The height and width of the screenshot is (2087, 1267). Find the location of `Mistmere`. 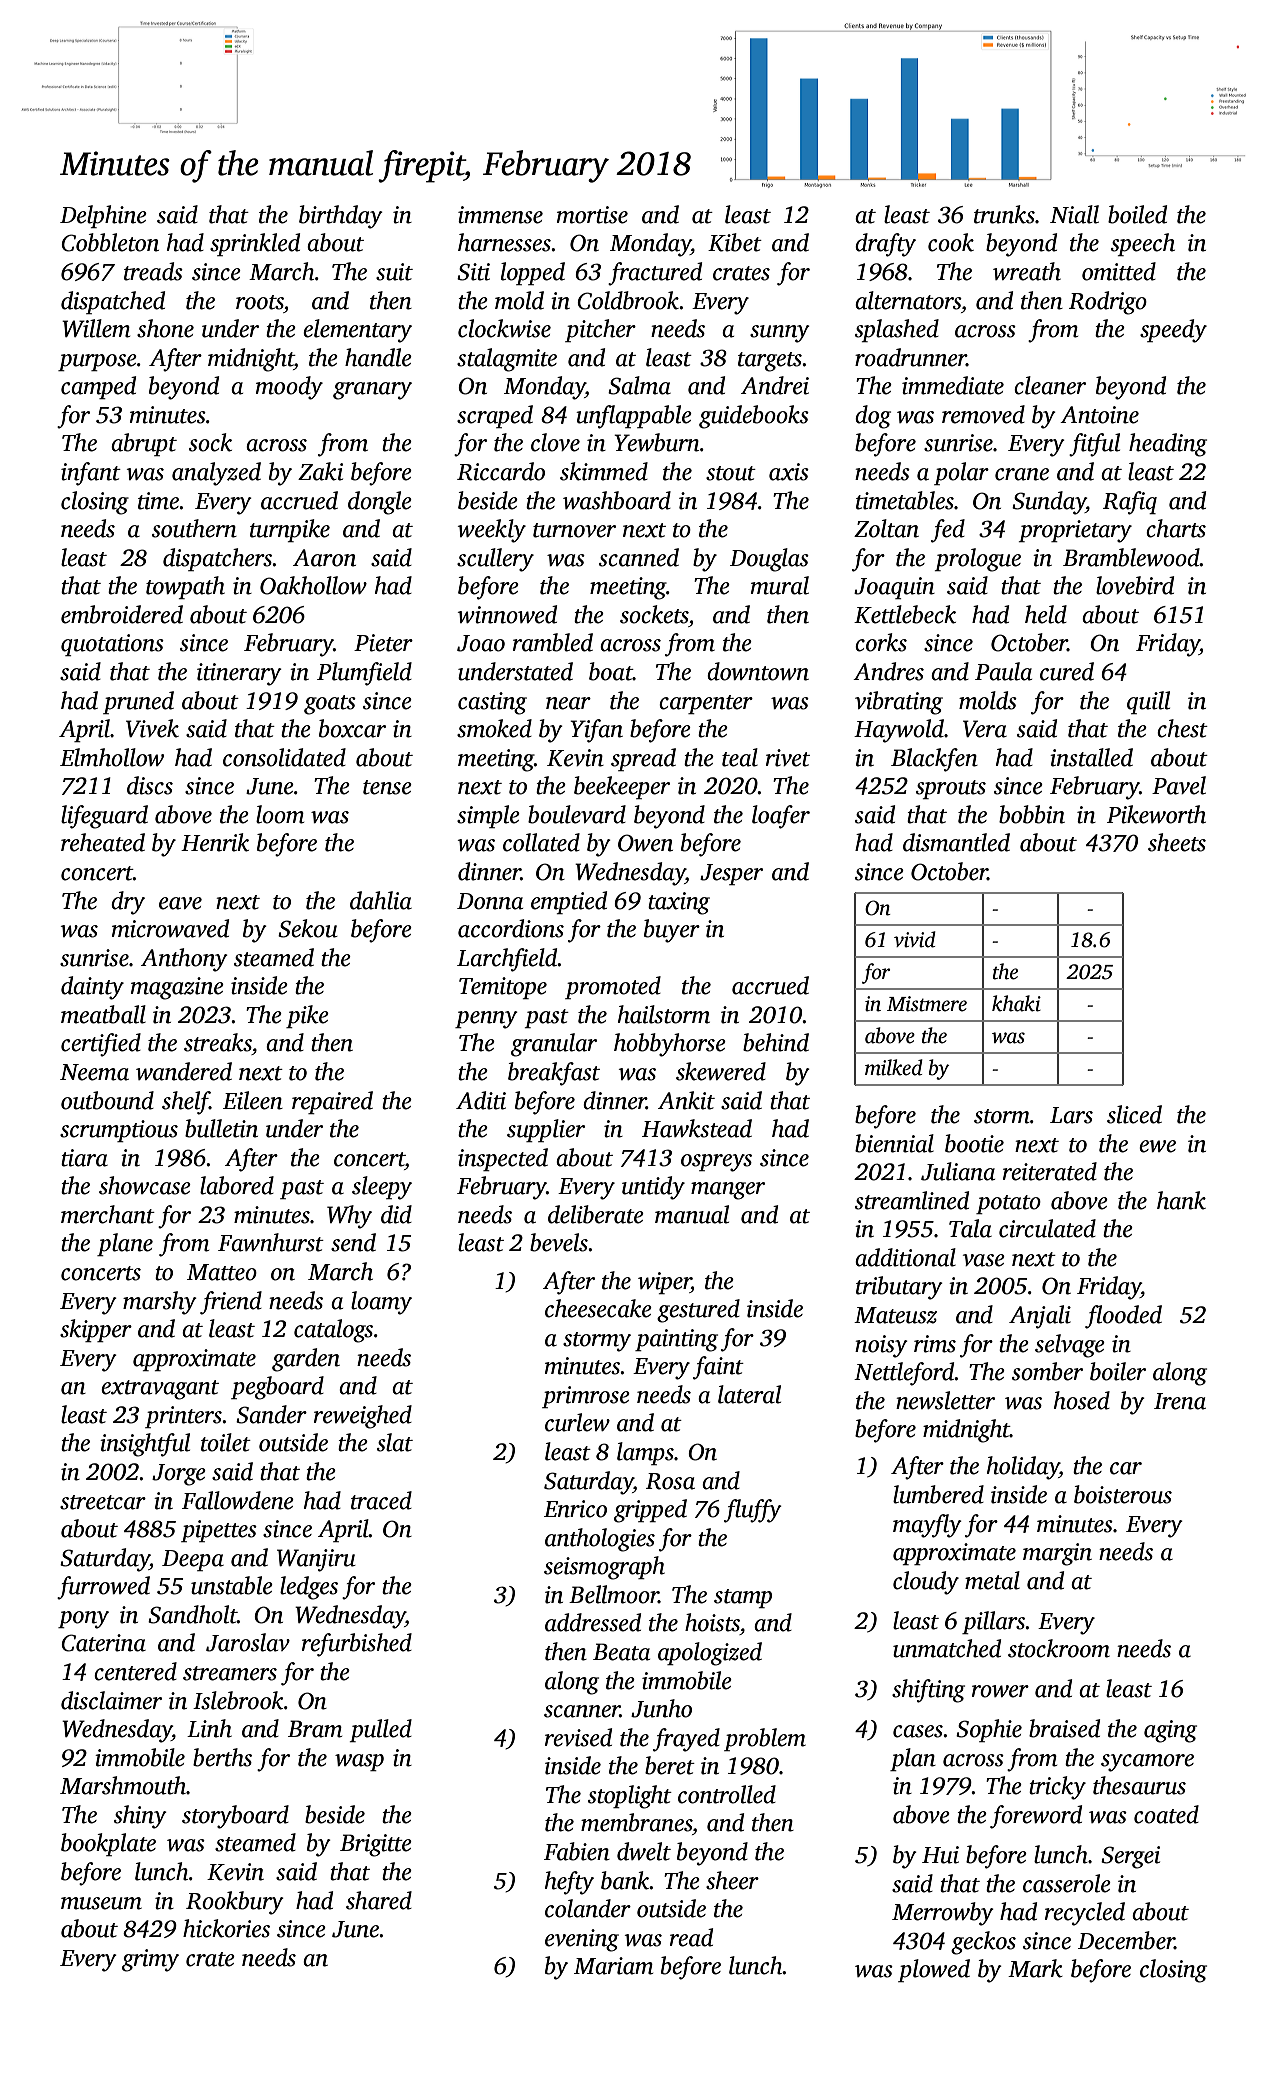

Mistmere is located at coordinates (927, 1004).
